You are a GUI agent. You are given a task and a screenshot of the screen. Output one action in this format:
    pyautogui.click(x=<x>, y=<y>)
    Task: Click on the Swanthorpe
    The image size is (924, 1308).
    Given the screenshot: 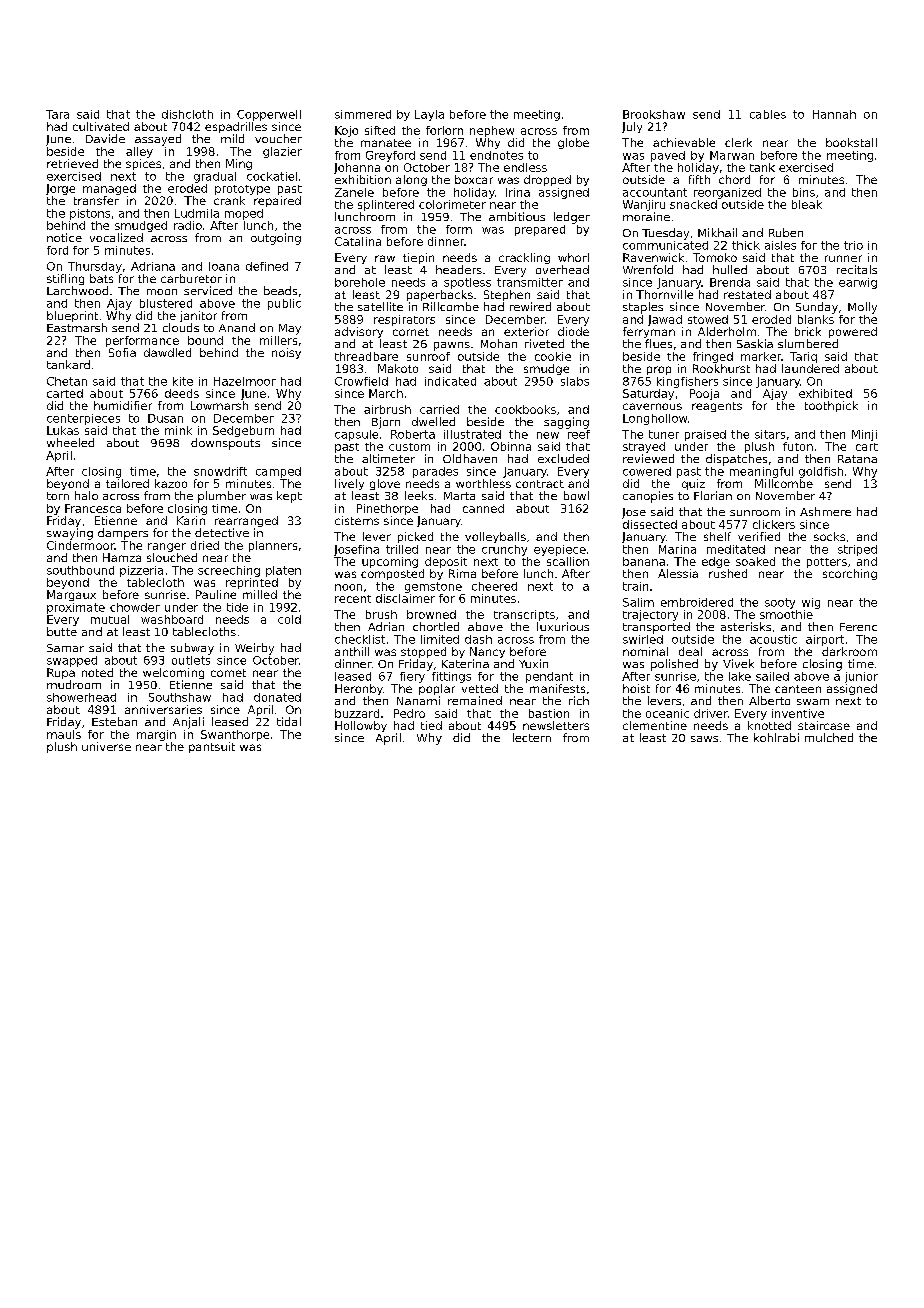 What is the action you would take?
    pyautogui.click(x=235, y=735)
